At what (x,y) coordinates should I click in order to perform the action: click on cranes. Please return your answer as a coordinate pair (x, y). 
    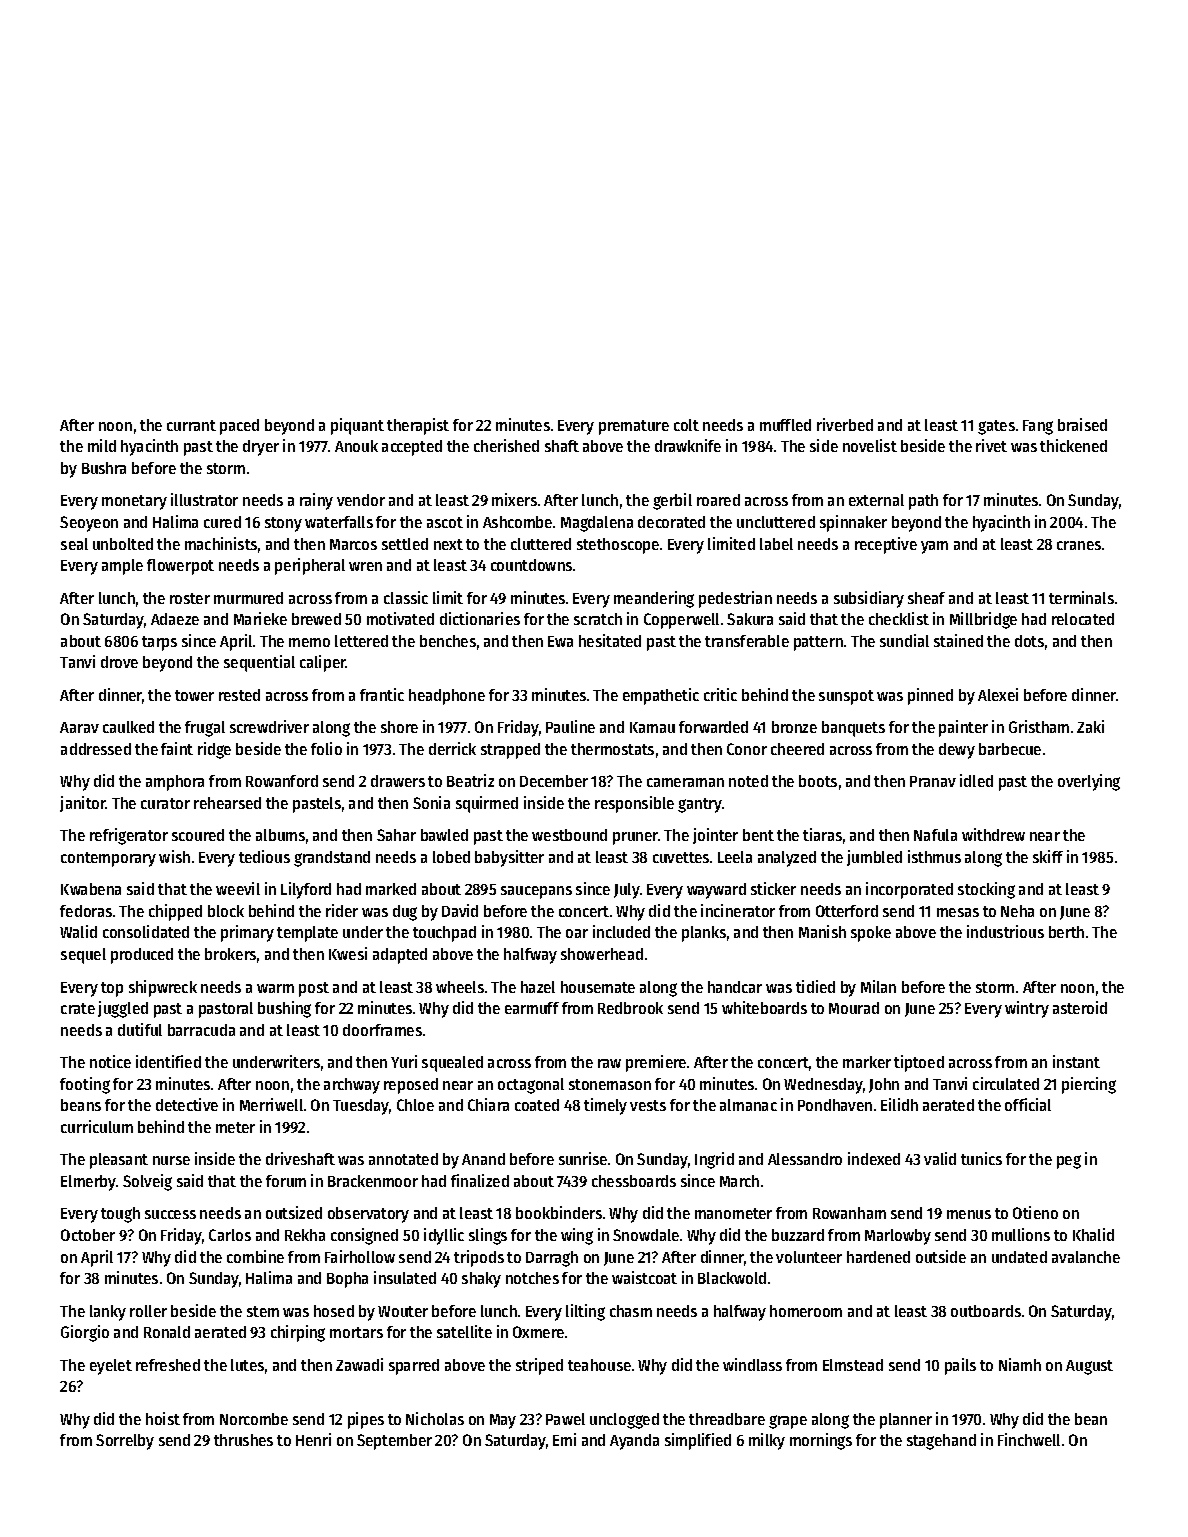
    Looking at the image, I should click on (1079, 545).
